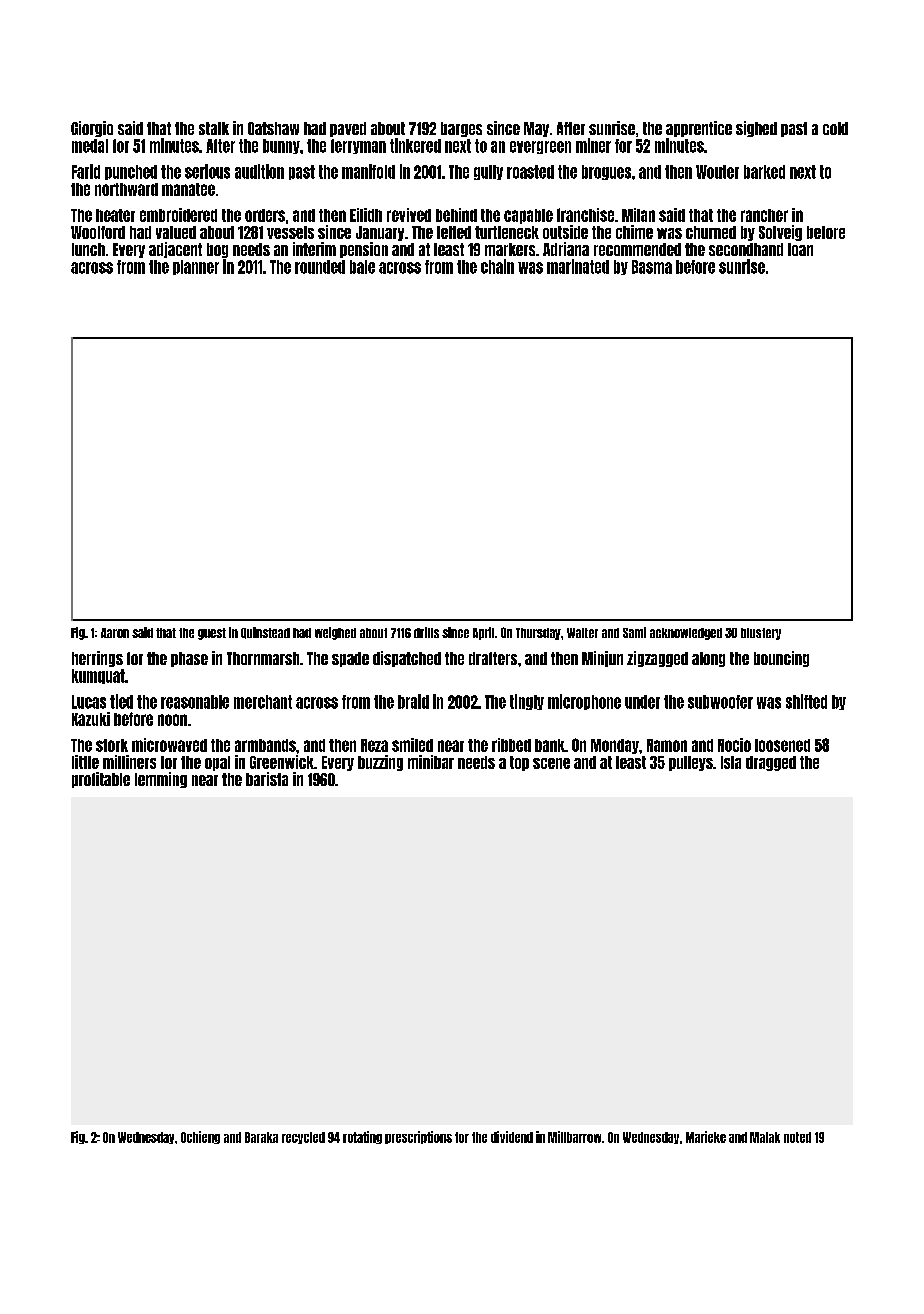 The height and width of the screenshot is (1314, 924). I want to click on Ochieng, so click(200, 1137).
